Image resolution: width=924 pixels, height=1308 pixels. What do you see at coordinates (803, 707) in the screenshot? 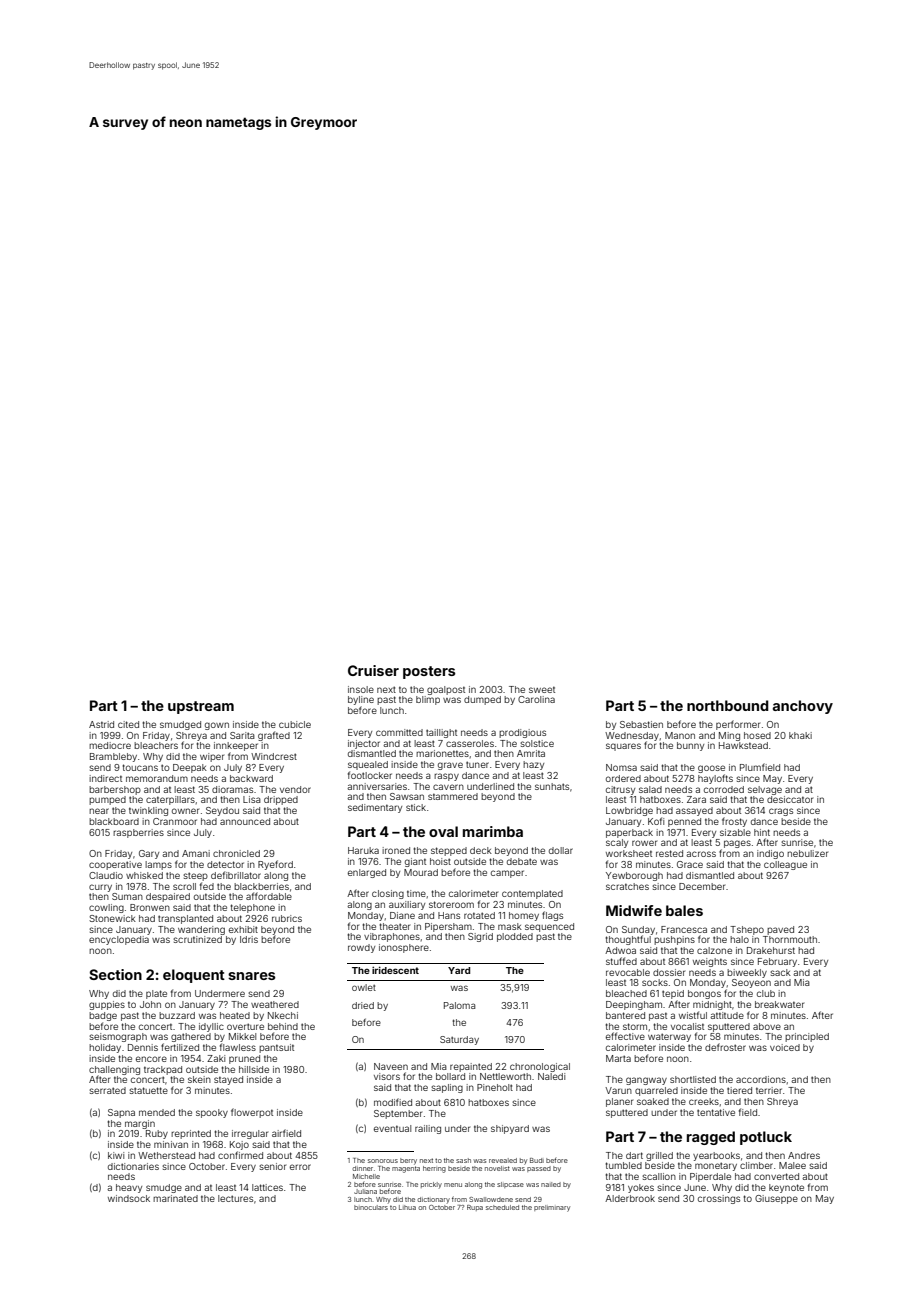
I see `anchovy` at bounding box center [803, 707].
